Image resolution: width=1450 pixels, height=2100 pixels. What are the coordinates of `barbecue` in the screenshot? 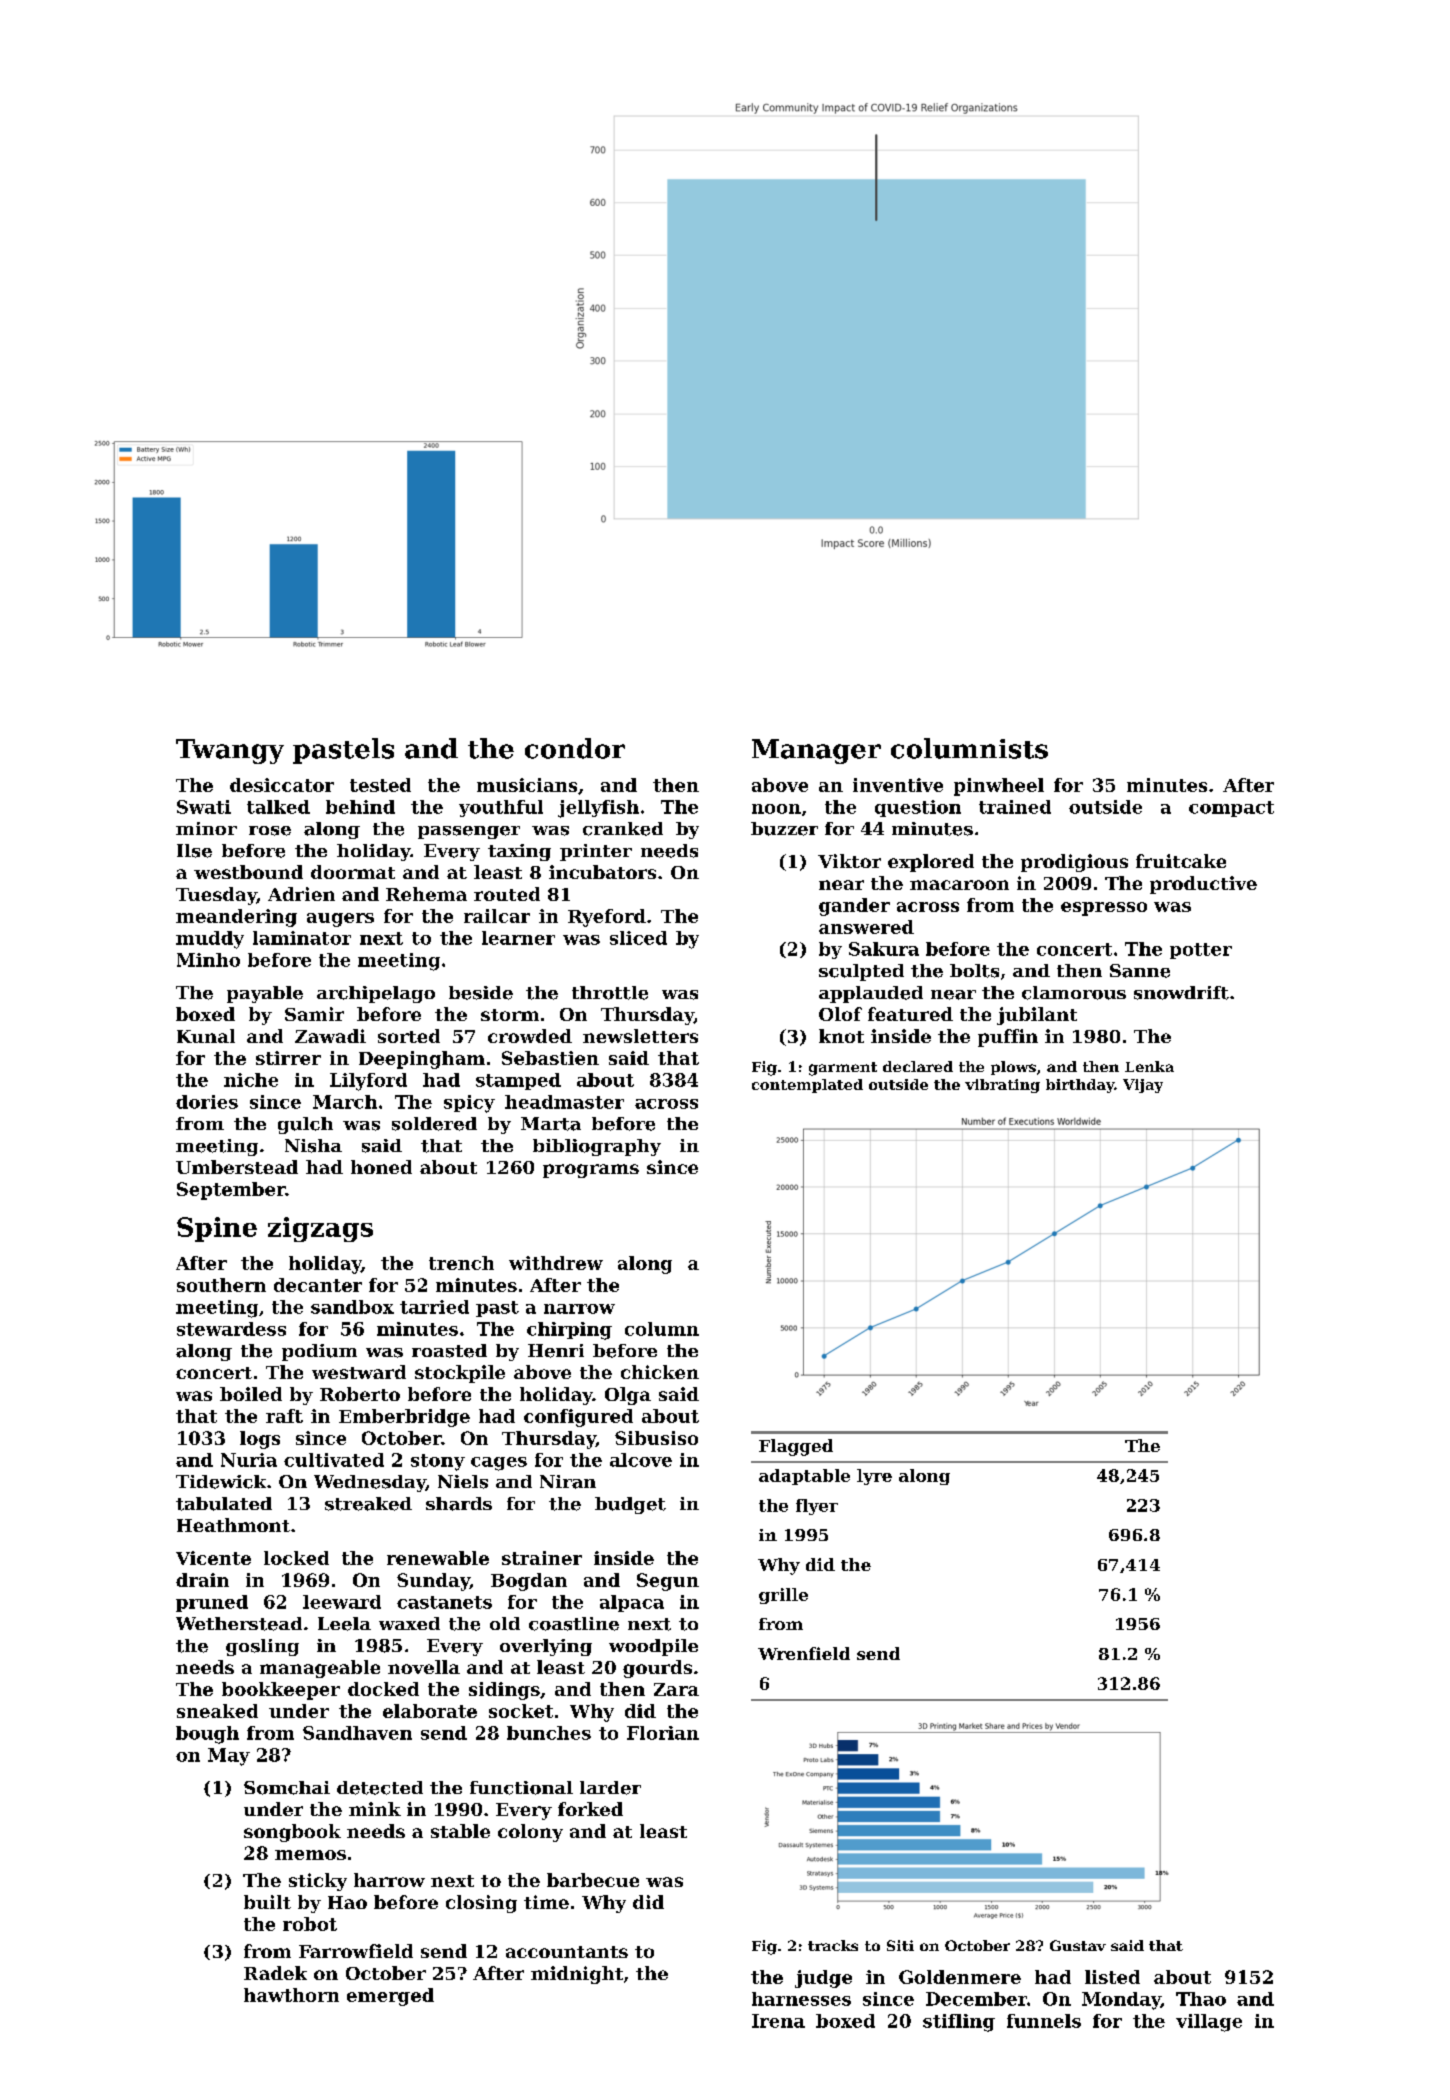 It's located at (593, 1880).
